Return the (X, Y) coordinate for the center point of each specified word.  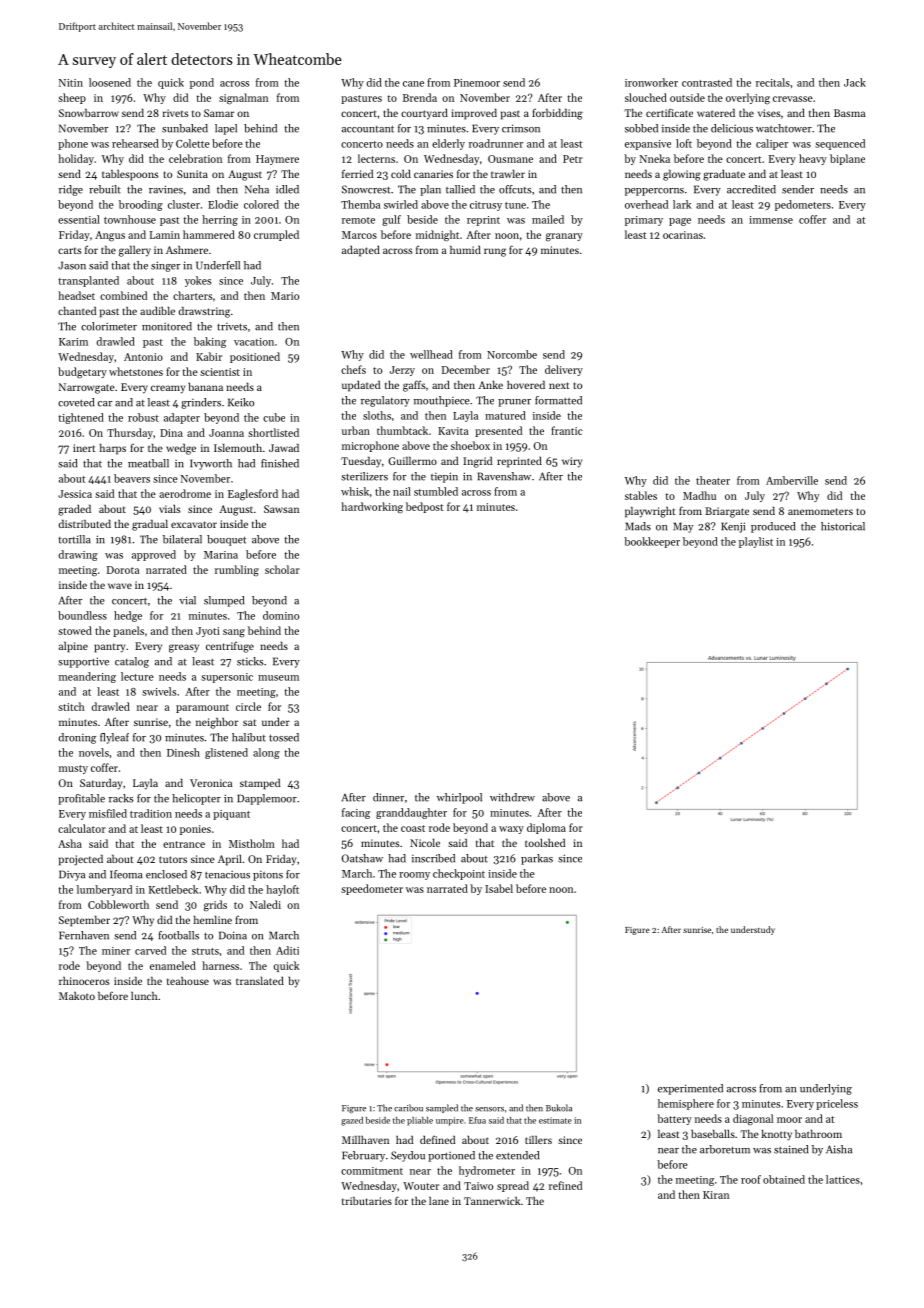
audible (157, 310)
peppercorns (654, 192)
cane (413, 84)
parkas (537, 859)
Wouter (421, 1186)
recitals (773, 82)
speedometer (372, 889)
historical (843, 526)
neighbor (217, 723)
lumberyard (104, 890)
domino (281, 615)
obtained (784, 1179)
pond (202, 83)
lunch (144, 996)
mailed (548, 219)
